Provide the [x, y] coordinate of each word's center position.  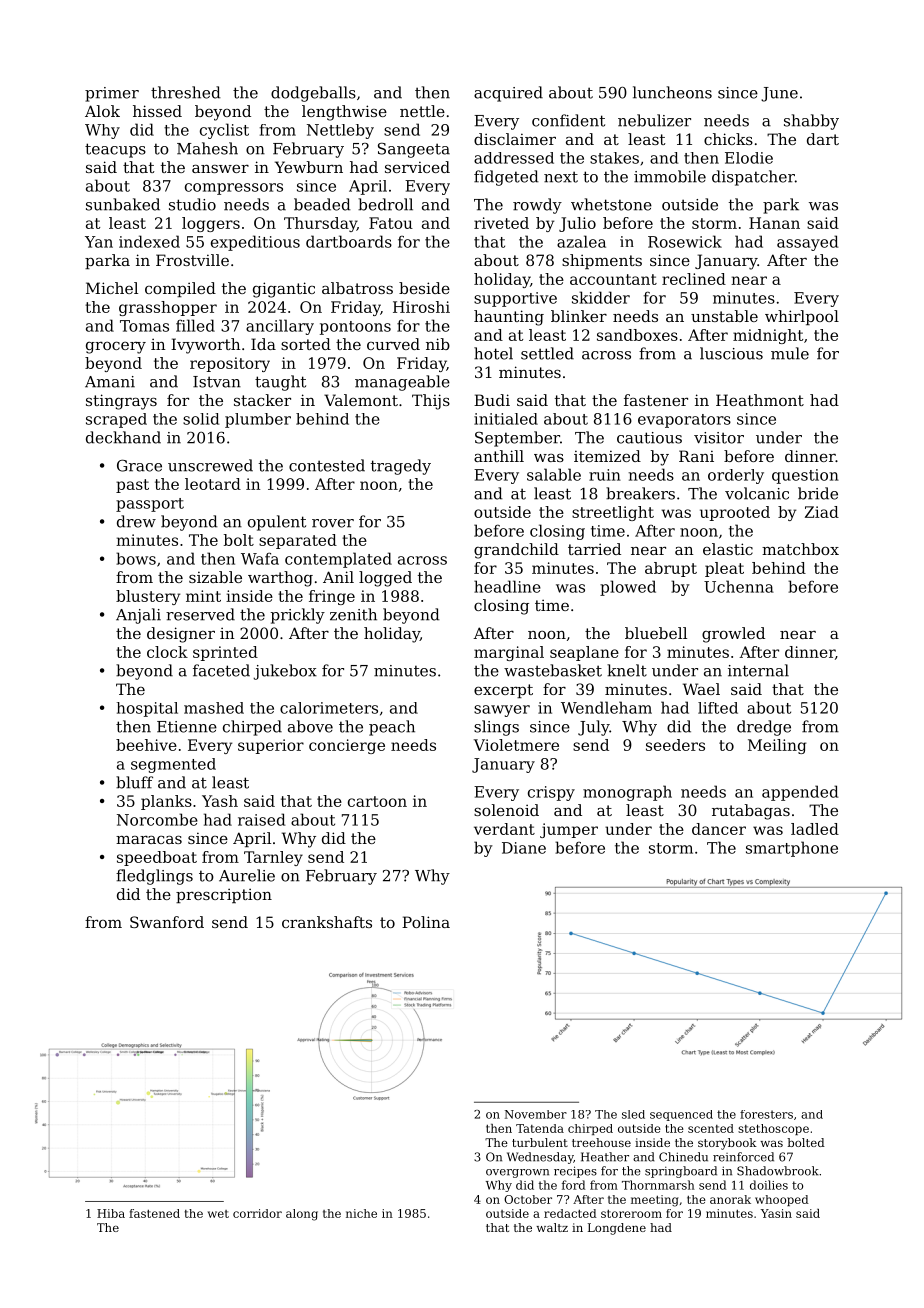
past [132, 486]
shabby [811, 122]
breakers [640, 493]
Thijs [431, 402]
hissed [157, 111]
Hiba [111, 1213]
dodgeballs [313, 94]
